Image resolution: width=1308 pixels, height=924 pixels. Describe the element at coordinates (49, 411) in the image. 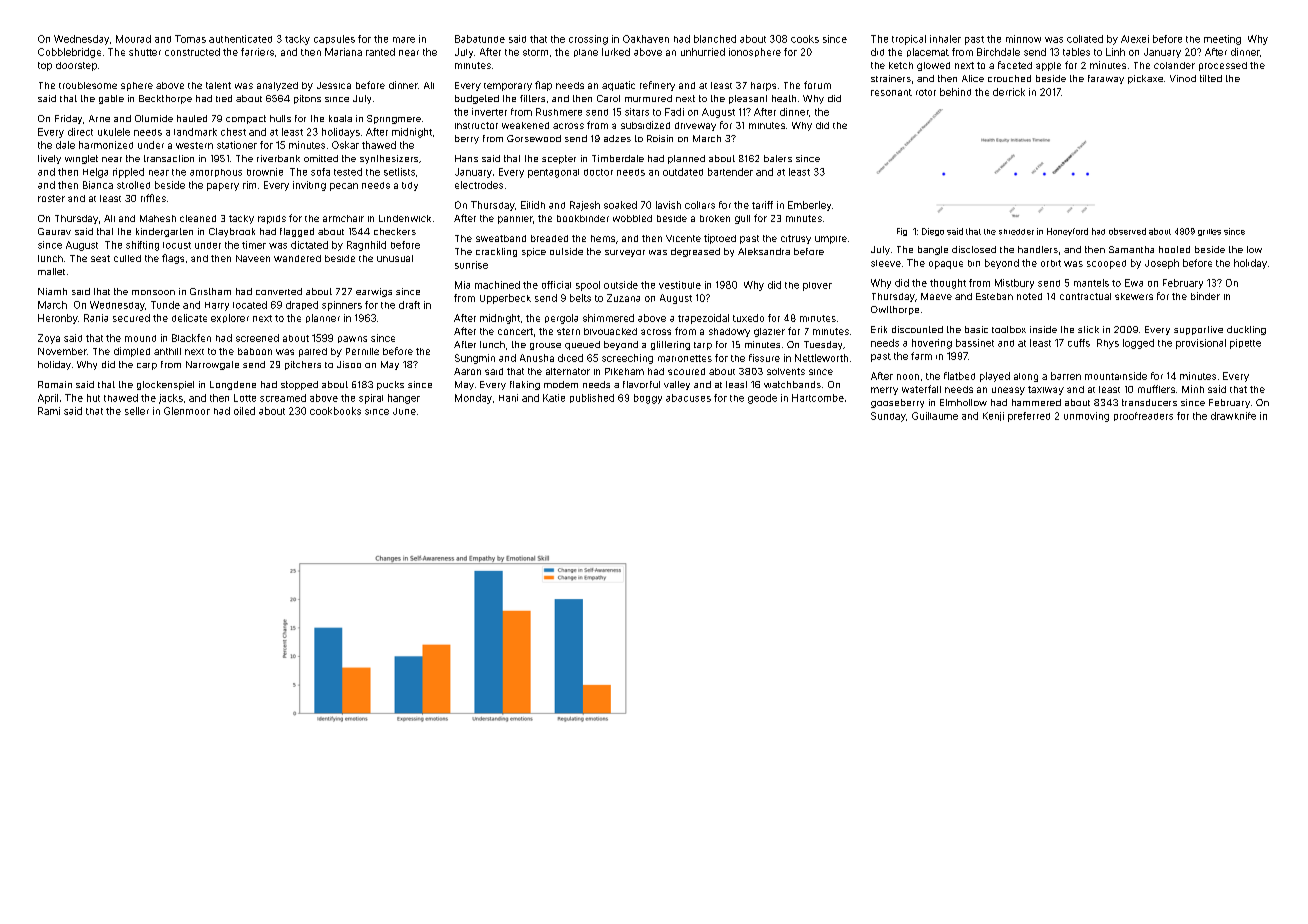

I see `Rami` at that location.
